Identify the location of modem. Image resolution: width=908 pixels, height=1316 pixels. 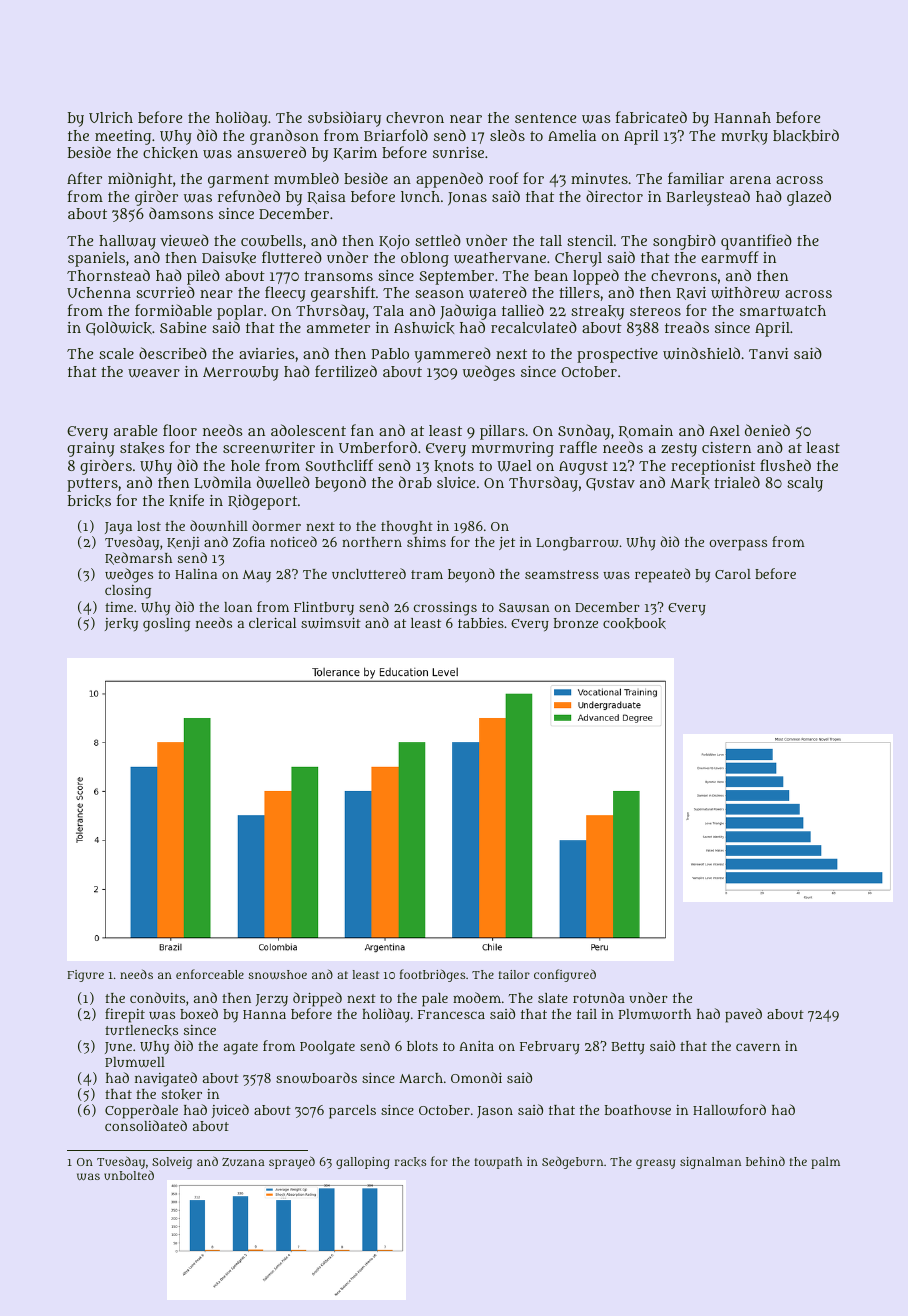
(477, 997).
